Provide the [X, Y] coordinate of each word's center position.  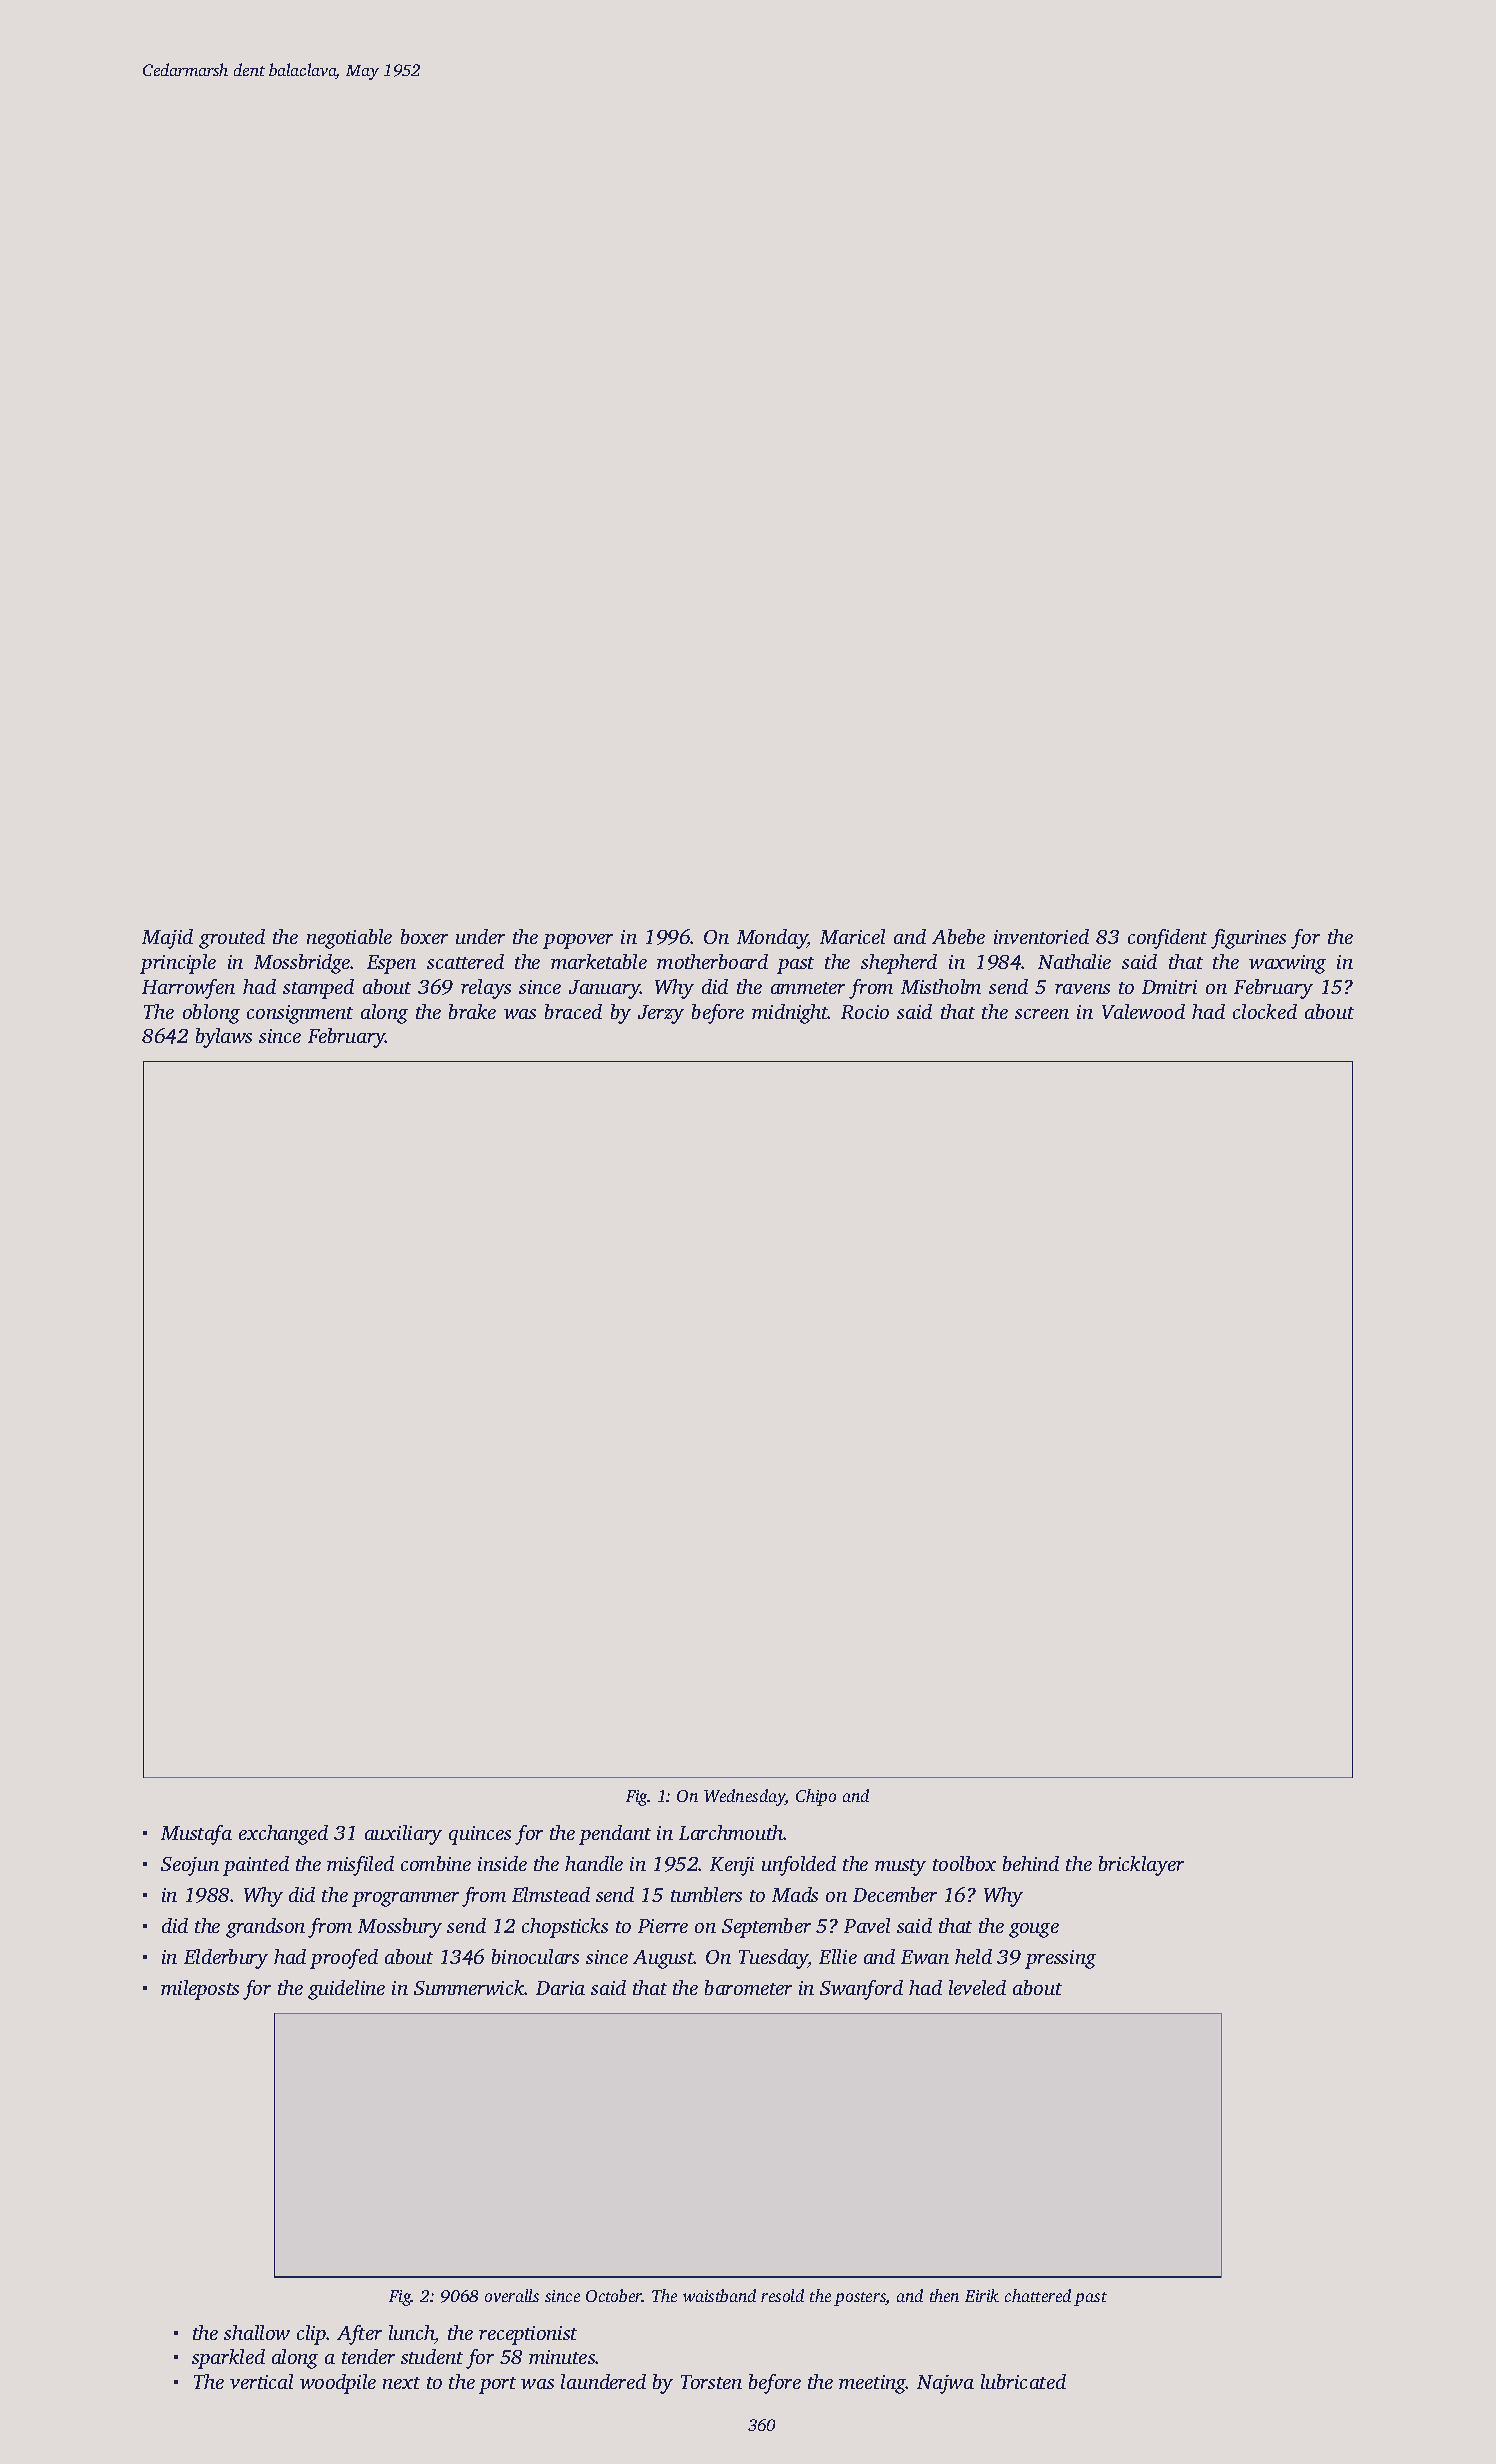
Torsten [711, 2382]
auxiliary [403, 1835]
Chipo [816, 1797]
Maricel [852, 936]
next [401, 2383]
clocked [1265, 1011]
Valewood [1143, 1011]
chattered [1038, 2295]
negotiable [349, 939]
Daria [560, 1988]
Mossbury [400, 1928]
